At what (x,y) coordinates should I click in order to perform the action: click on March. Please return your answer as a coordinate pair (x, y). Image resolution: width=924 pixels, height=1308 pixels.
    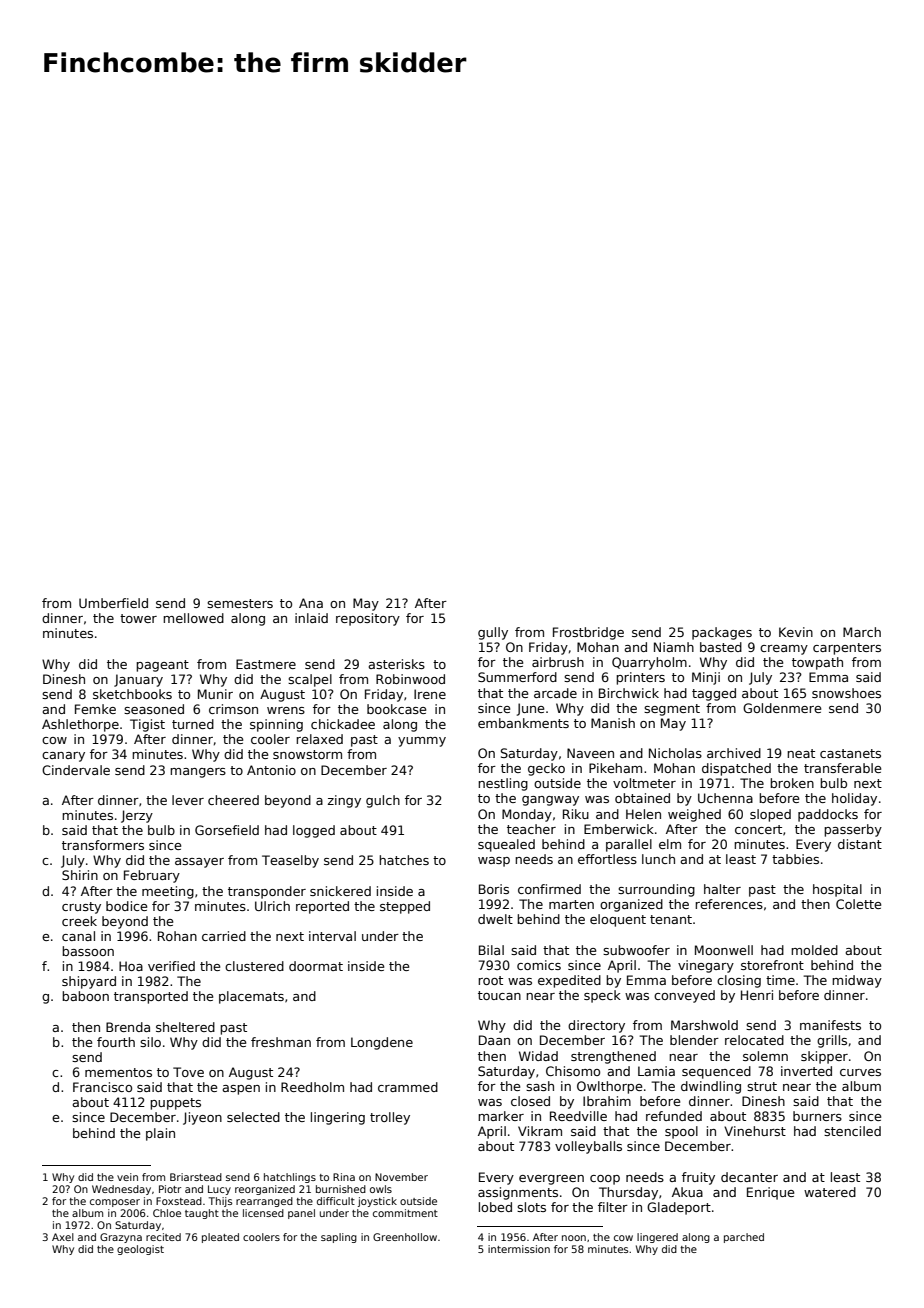
    Looking at the image, I should click on (862, 632).
